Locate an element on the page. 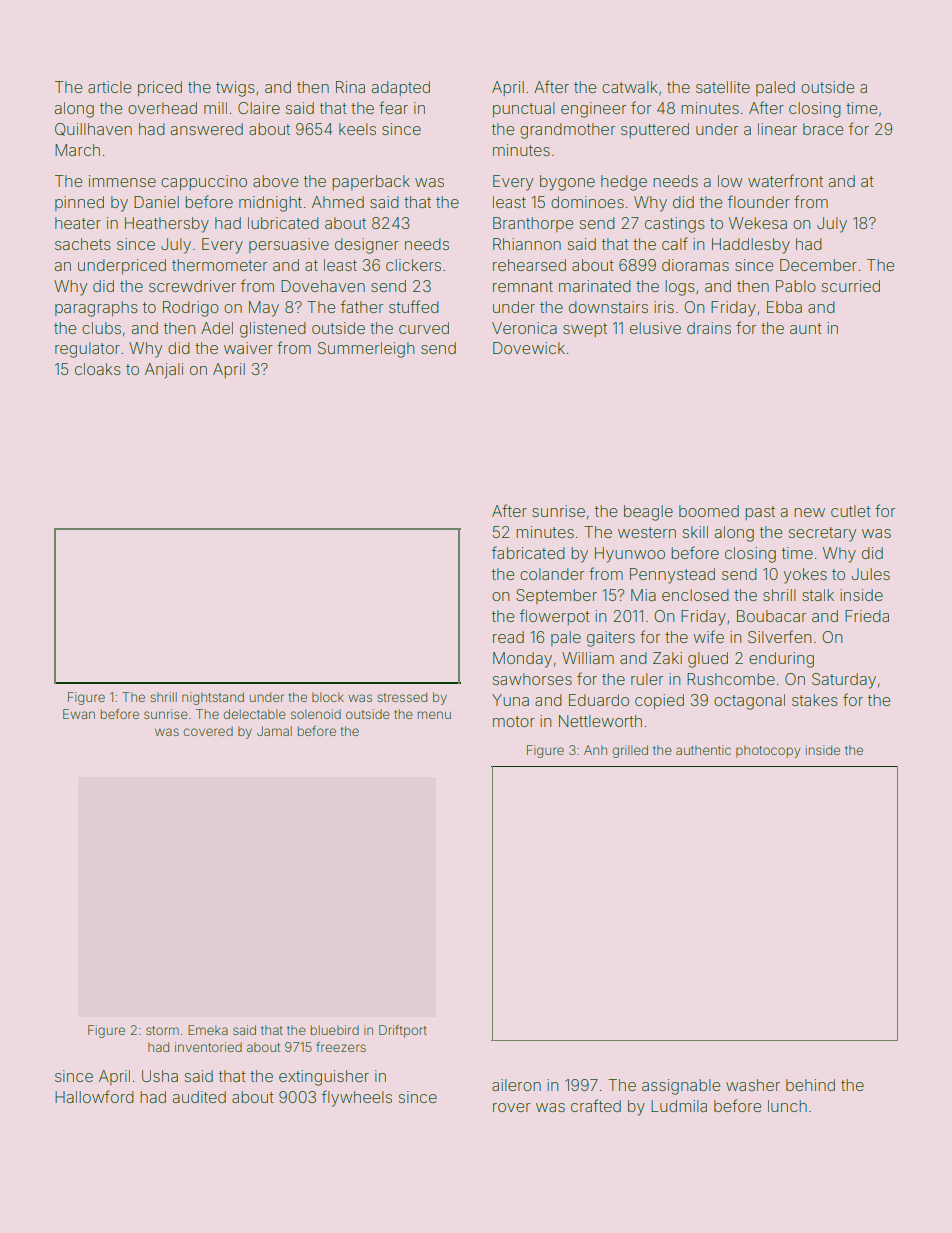 This page has width=952, height=1233. Emeka is located at coordinates (208, 1030).
